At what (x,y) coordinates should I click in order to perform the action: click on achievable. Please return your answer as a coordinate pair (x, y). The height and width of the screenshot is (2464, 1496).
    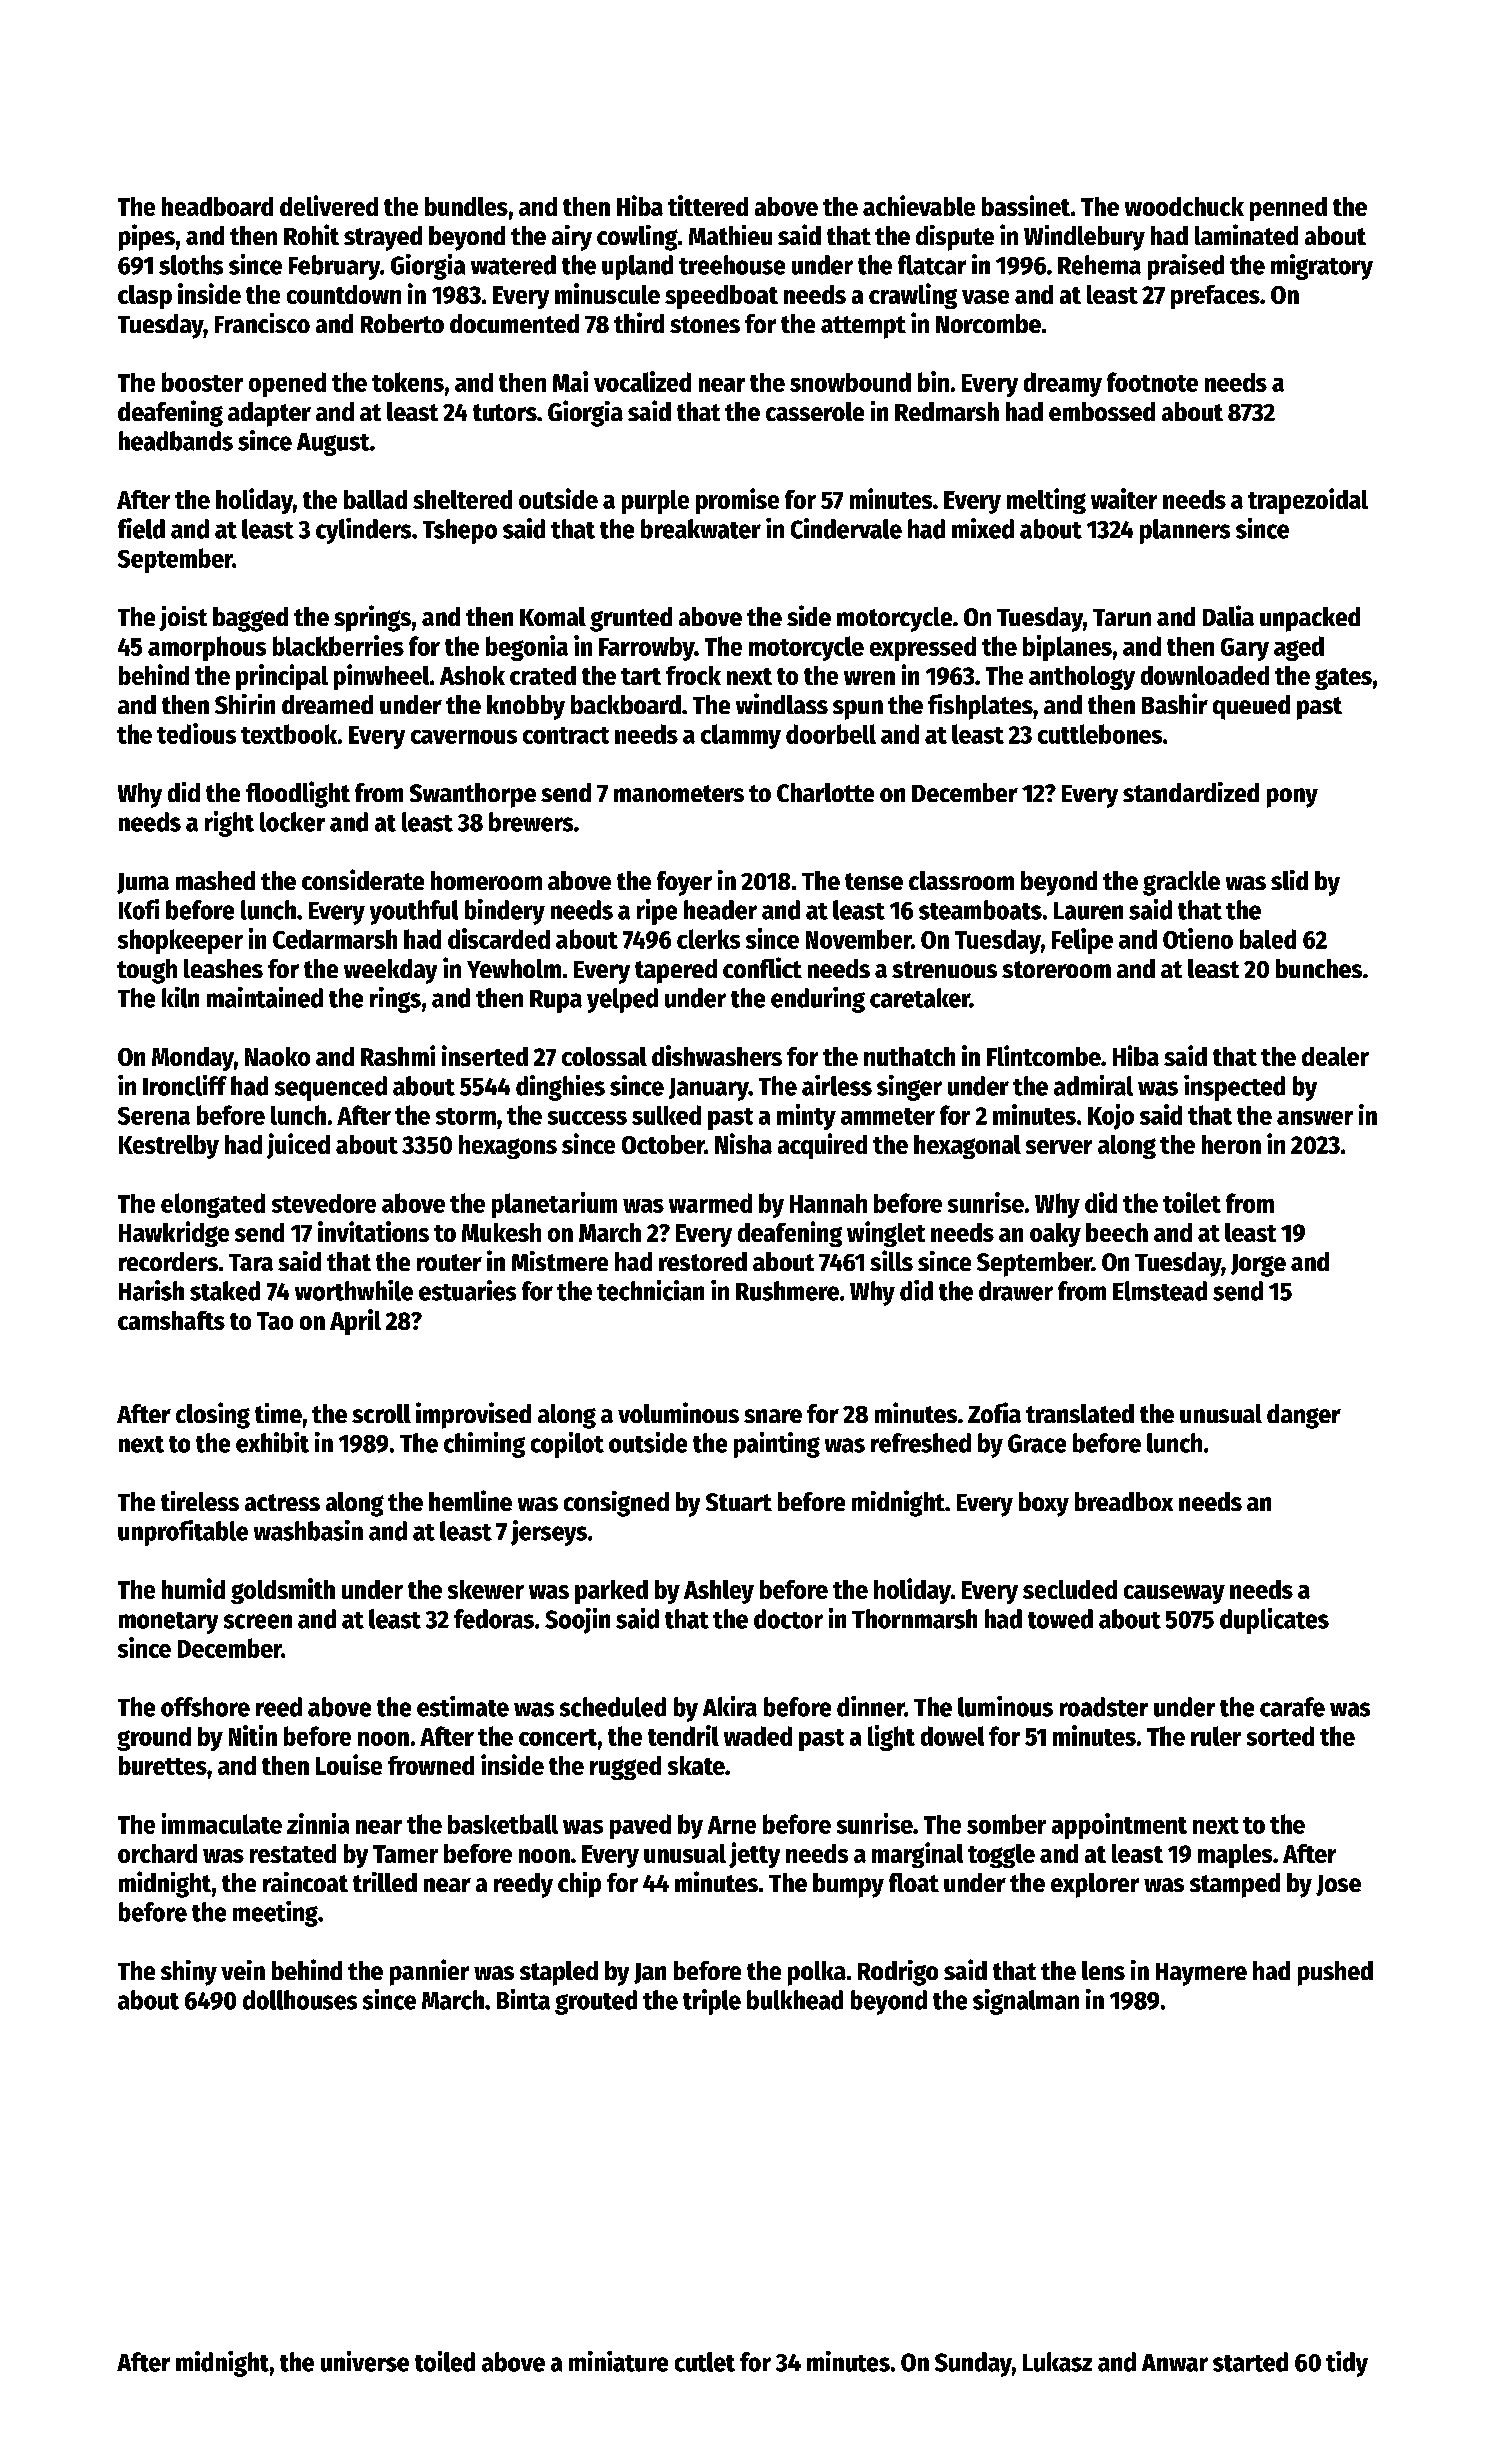
    Looking at the image, I should click on (919, 205).
